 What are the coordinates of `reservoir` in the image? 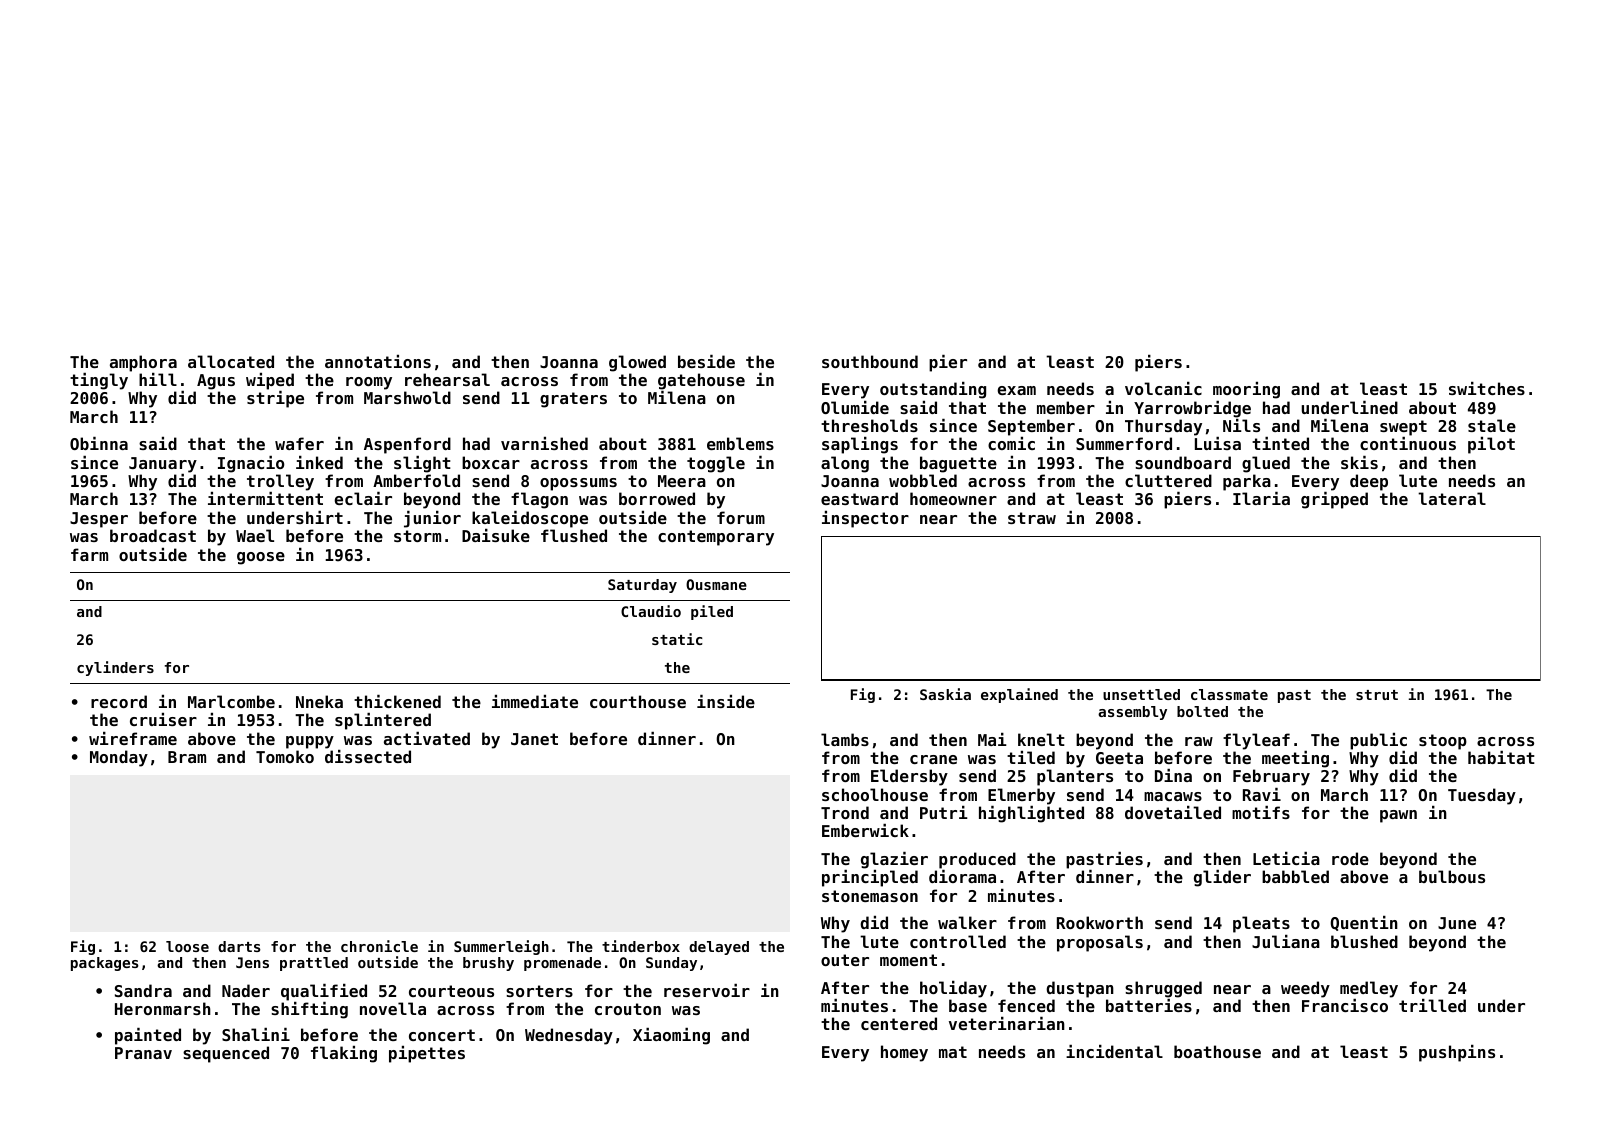 It's located at (707, 990).
